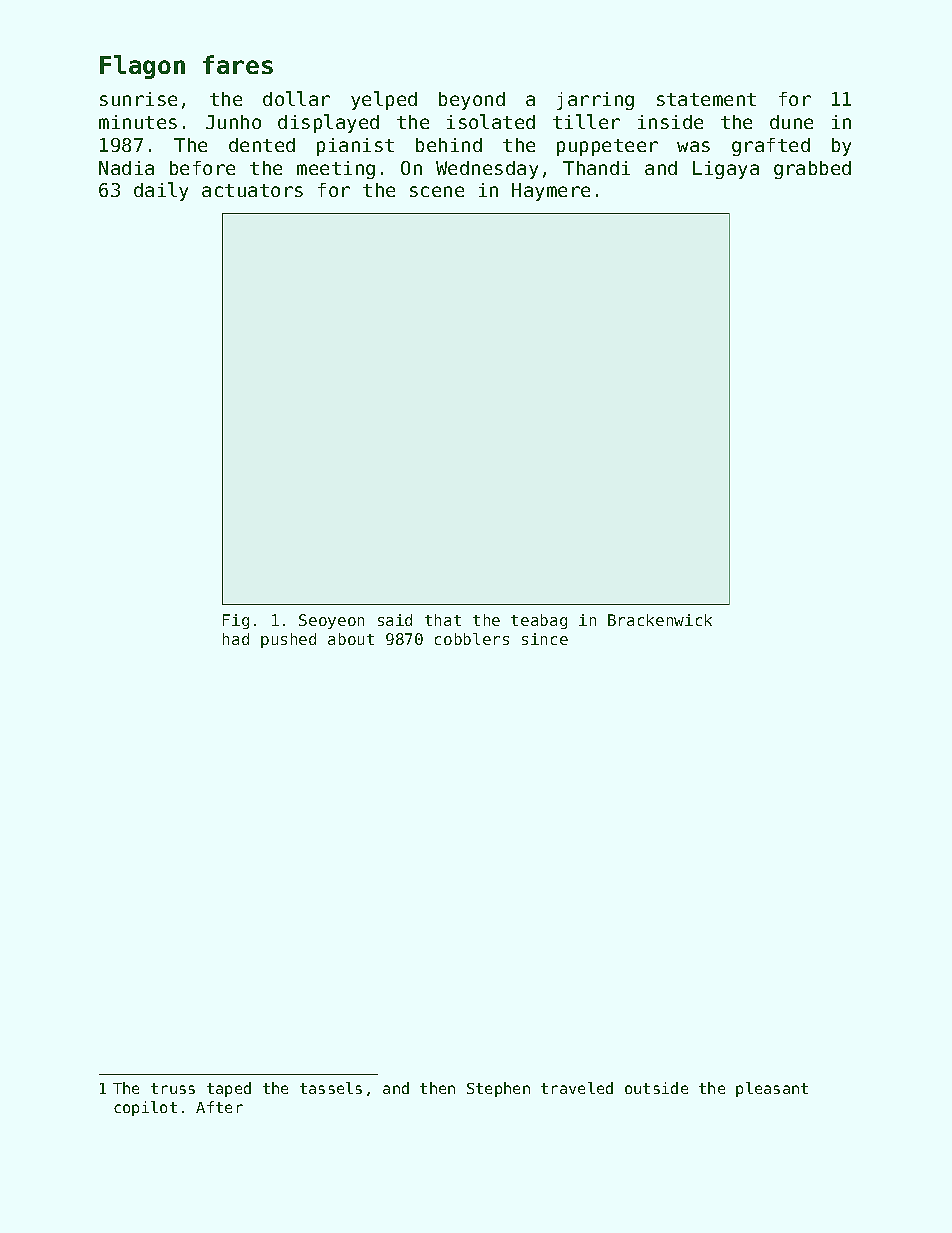 This page has width=952, height=1233. Describe the element at coordinates (252, 190) in the page. I see `actuators` at that location.
